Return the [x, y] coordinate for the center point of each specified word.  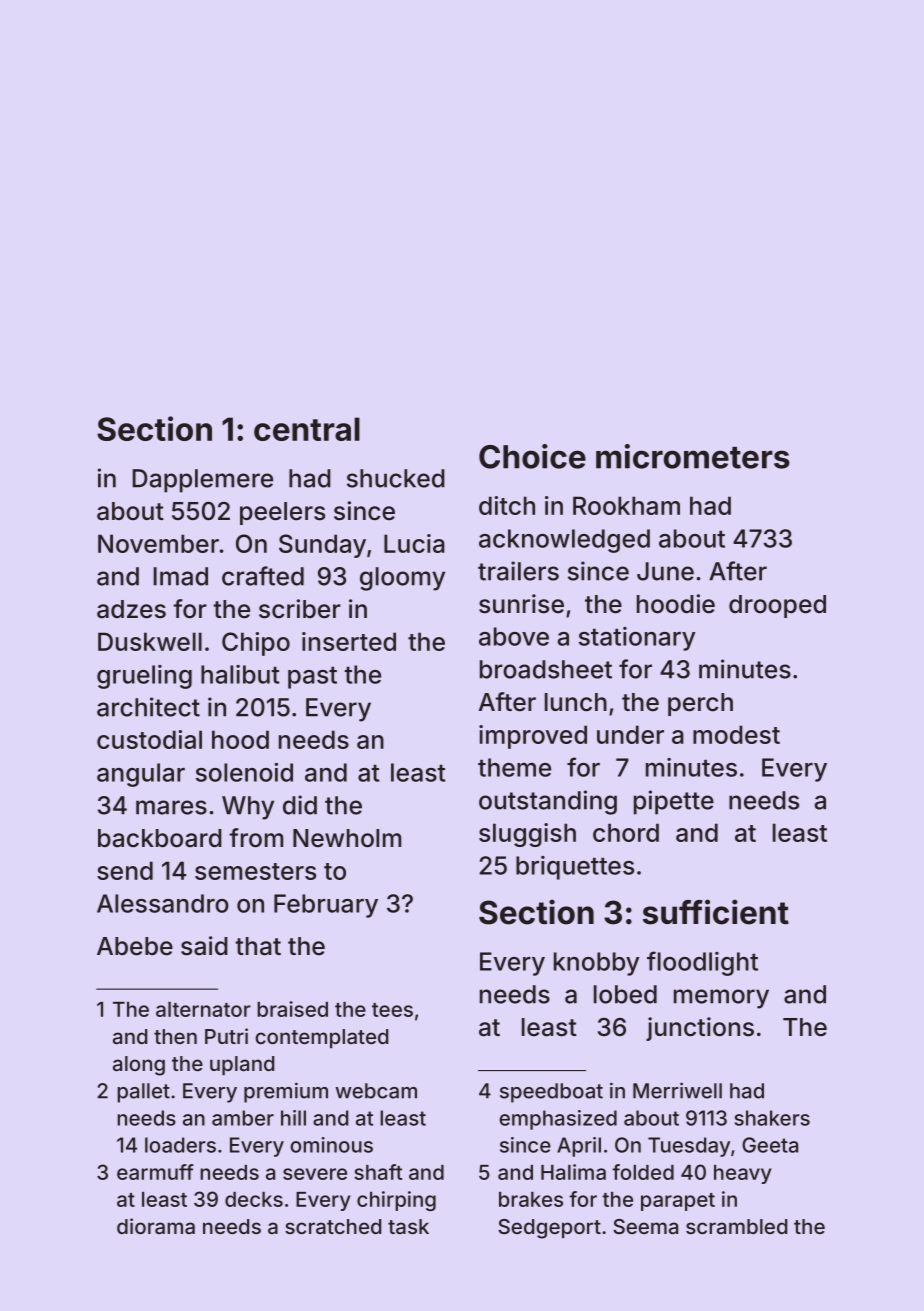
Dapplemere [202, 481]
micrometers [693, 456]
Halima [573, 1172]
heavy [743, 1174]
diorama [156, 1226]
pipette [674, 802]
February [326, 906]
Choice [532, 456]
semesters [255, 871]
